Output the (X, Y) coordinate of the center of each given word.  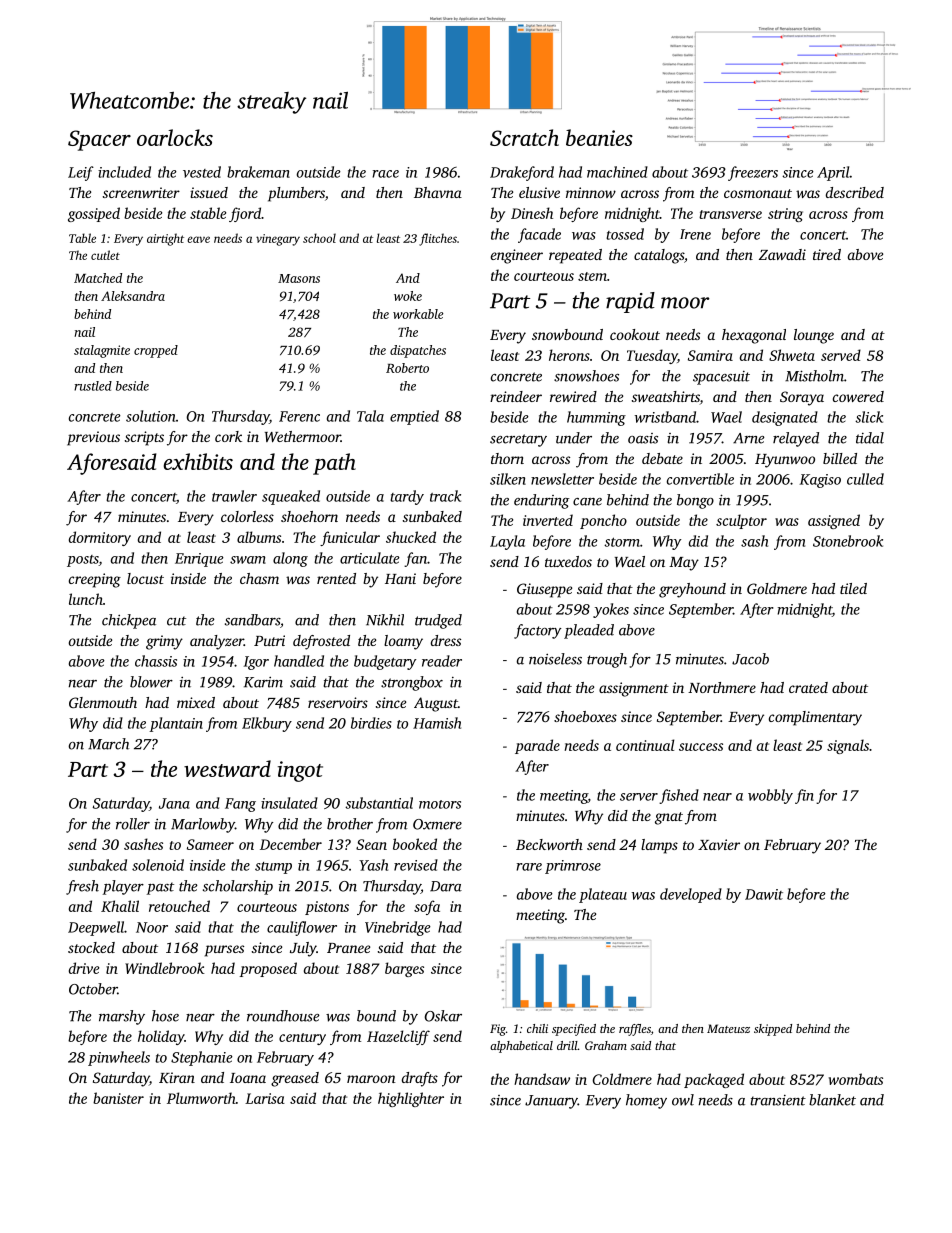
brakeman (258, 172)
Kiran (177, 1077)
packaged (714, 1080)
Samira (710, 355)
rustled (93, 386)
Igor (256, 663)
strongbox (412, 683)
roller (133, 824)
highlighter (411, 1099)
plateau (603, 895)
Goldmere (777, 588)
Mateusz (728, 1028)
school (319, 238)
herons (569, 355)
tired (827, 254)
